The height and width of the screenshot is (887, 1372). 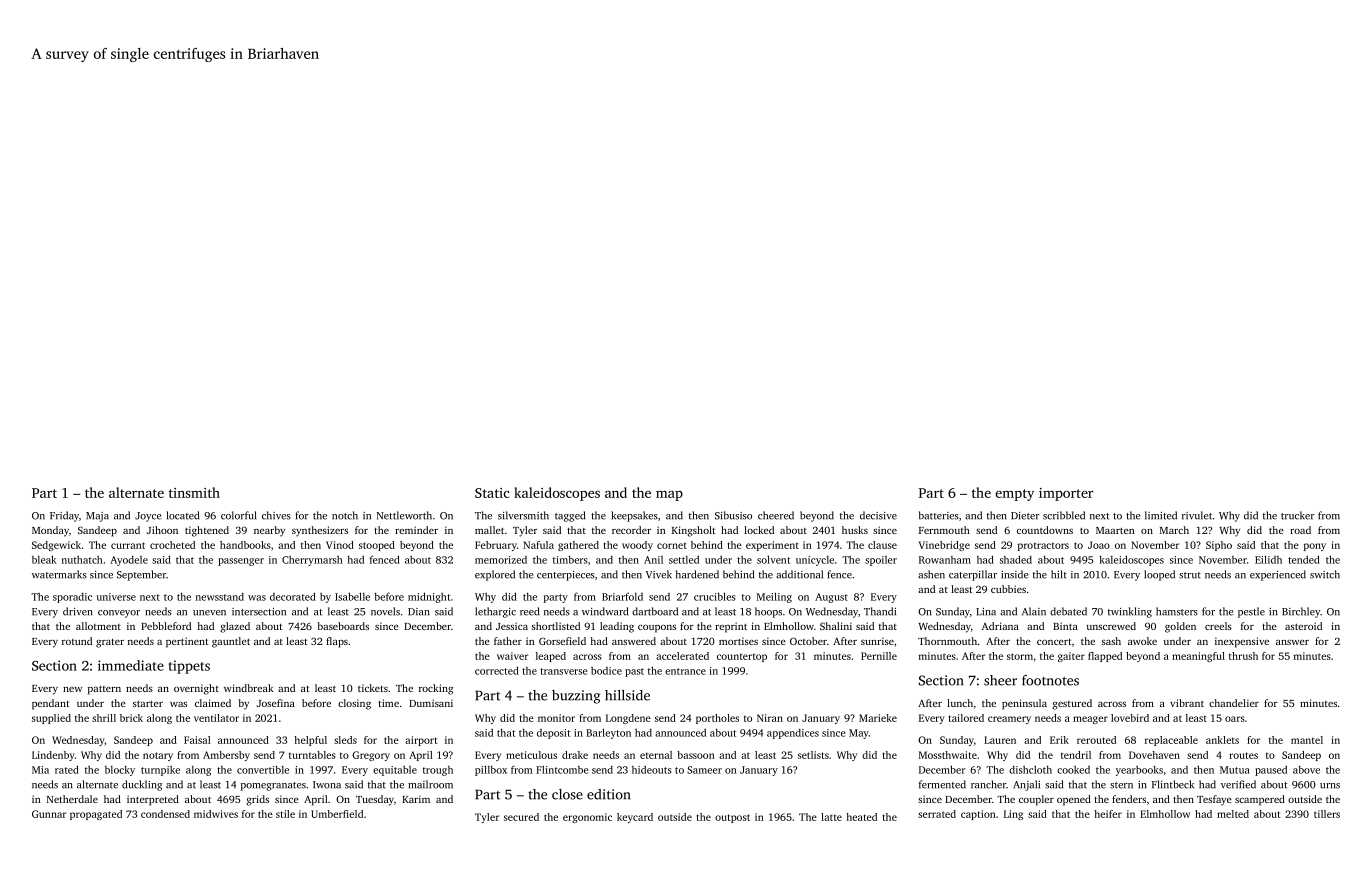 I want to click on lovebird, so click(x=1130, y=718).
